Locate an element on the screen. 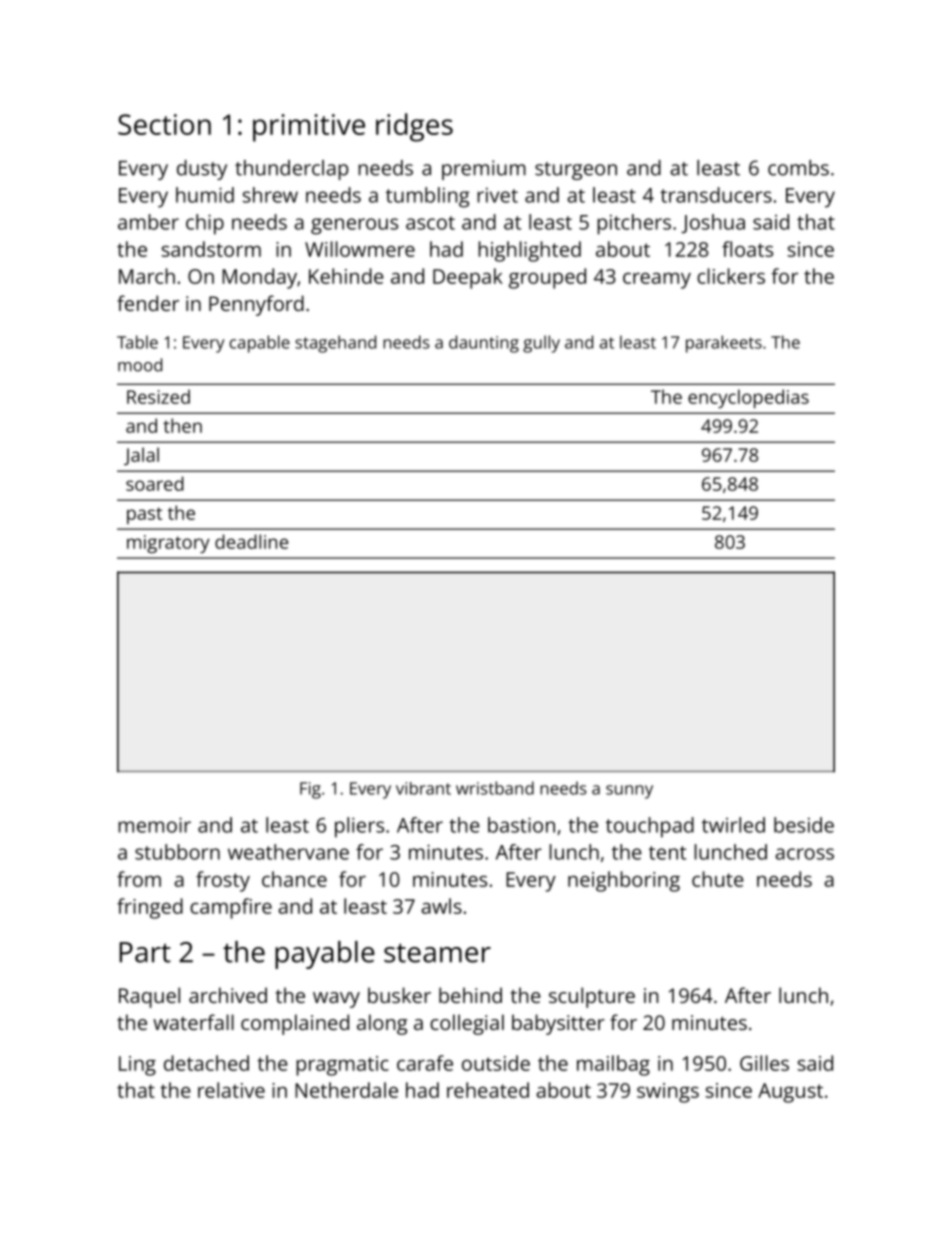  deadline is located at coordinates (251, 541).
